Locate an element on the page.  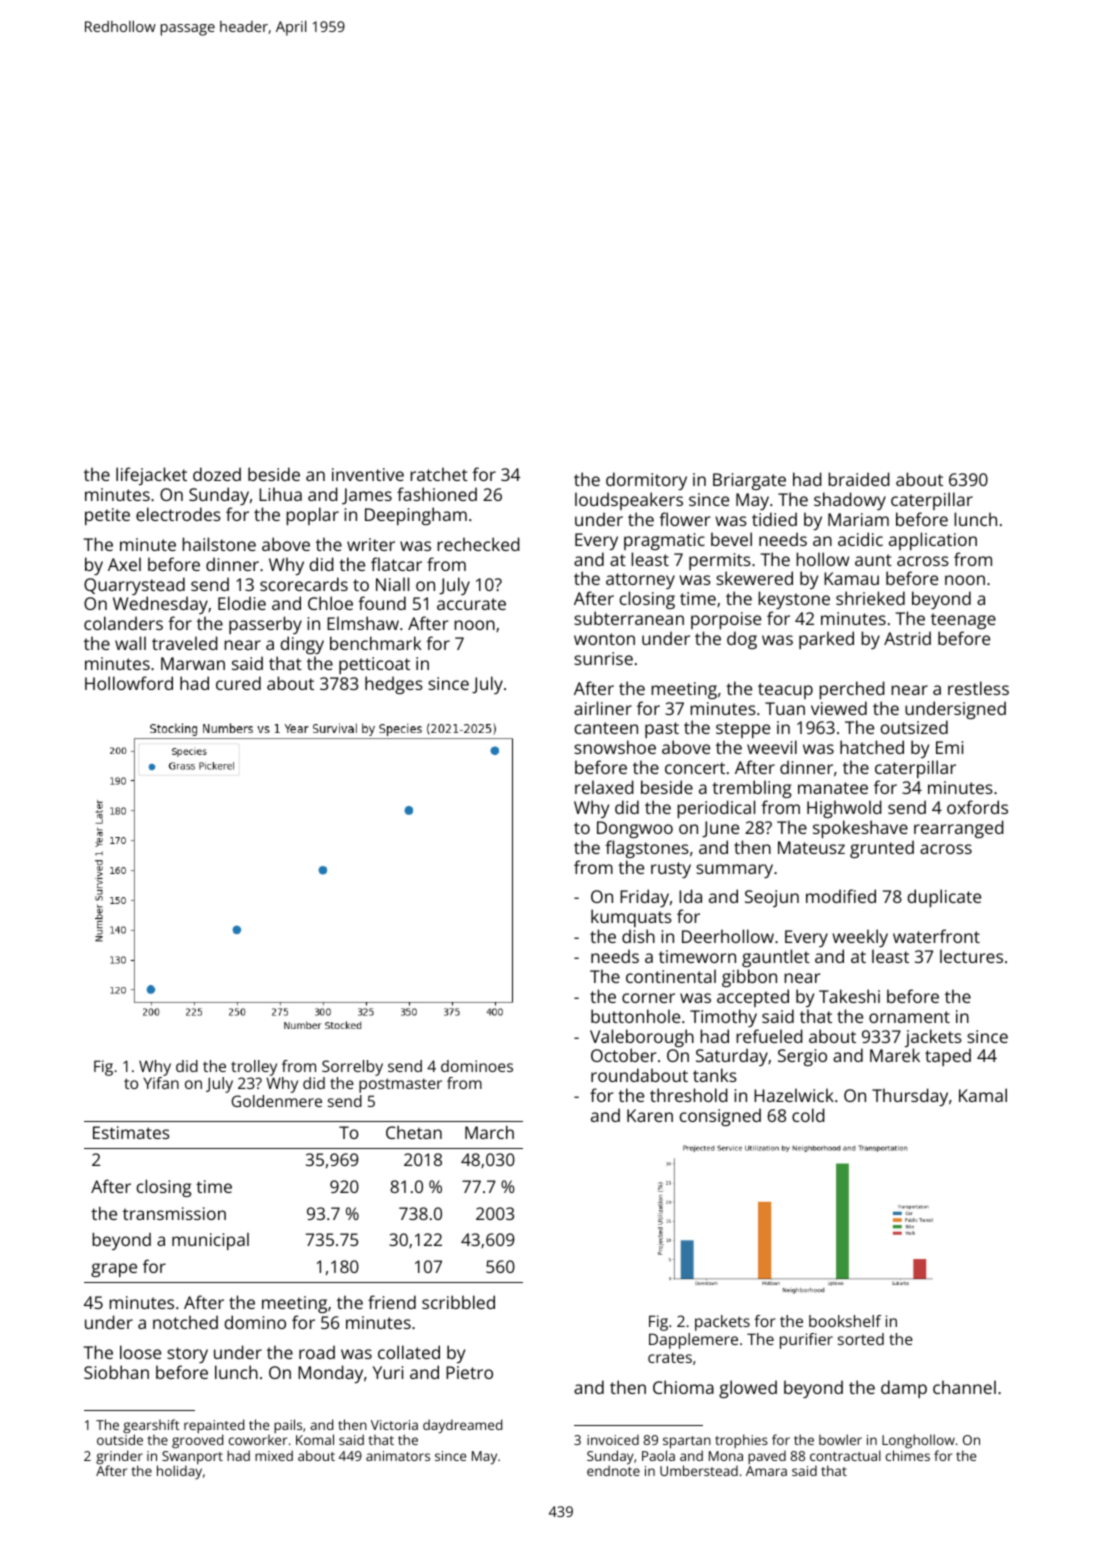
Kamal is located at coordinates (983, 1095).
